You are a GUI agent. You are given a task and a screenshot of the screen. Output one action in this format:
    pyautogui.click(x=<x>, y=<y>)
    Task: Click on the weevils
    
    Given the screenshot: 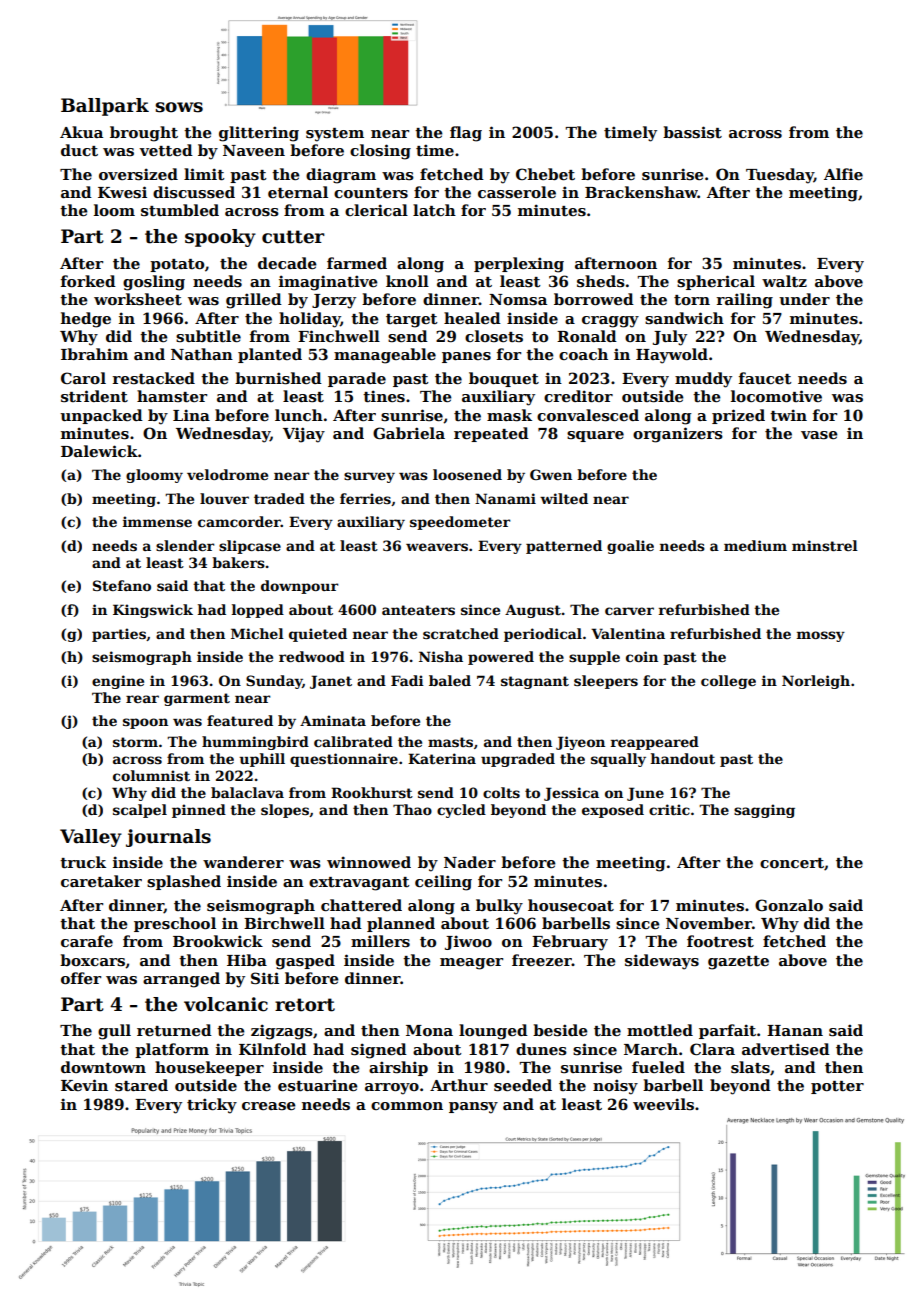 What is the action you would take?
    pyautogui.click(x=663, y=1104)
